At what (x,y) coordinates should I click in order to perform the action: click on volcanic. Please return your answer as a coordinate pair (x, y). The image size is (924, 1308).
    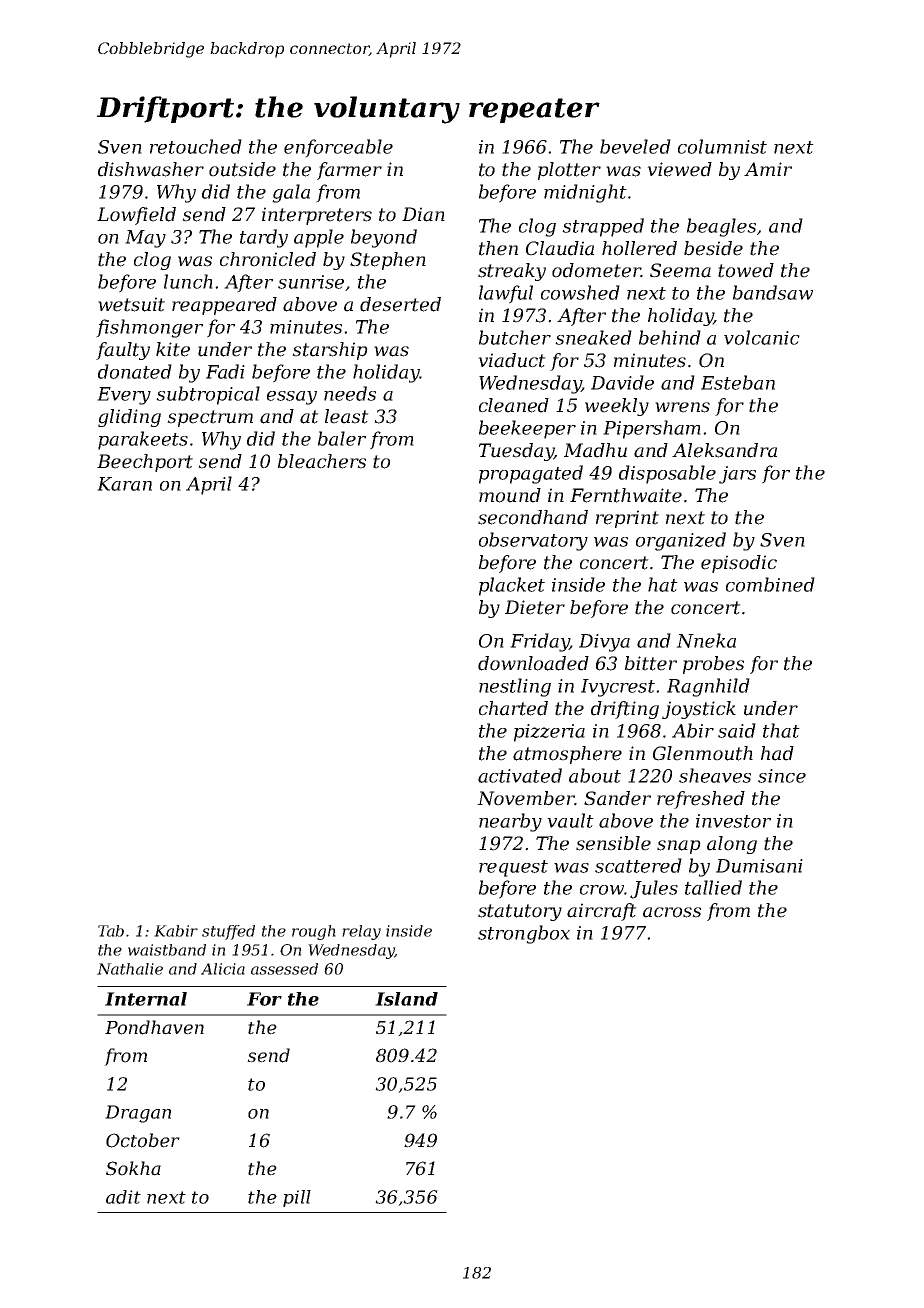
    Looking at the image, I should click on (762, 337).
